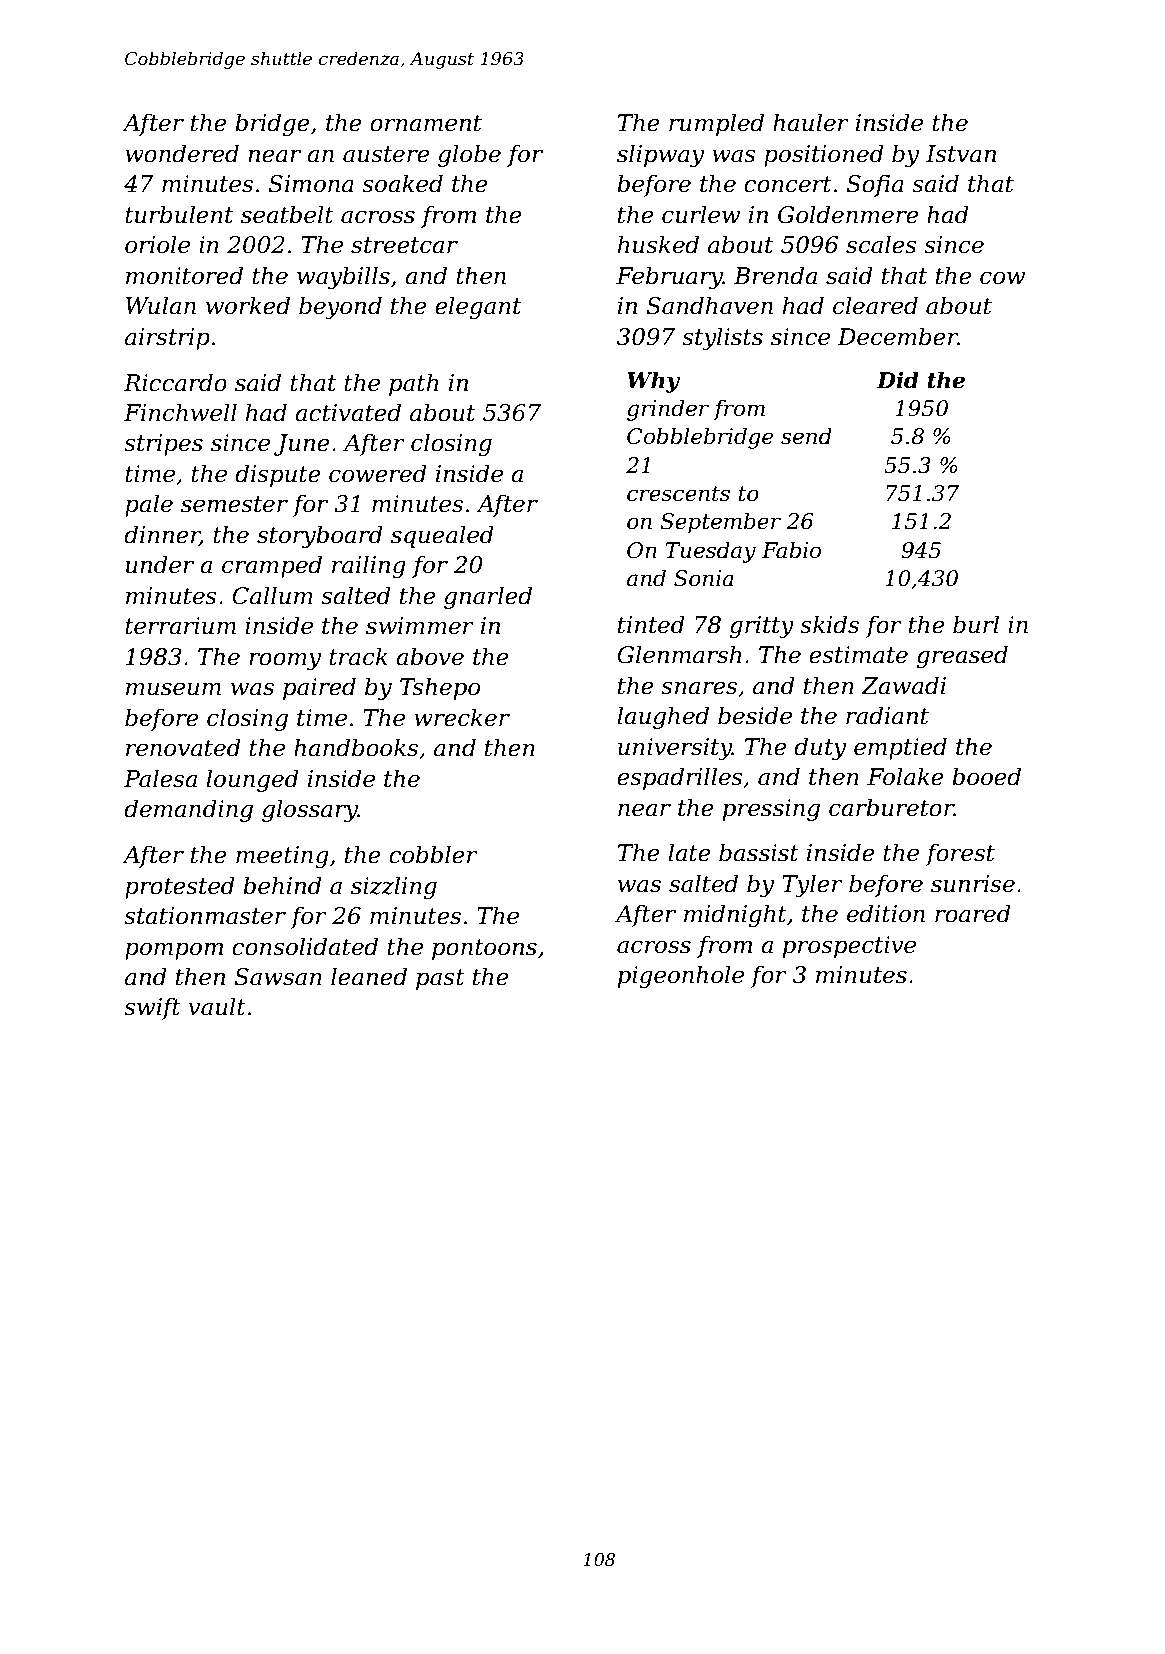  What do you see at coordinates (469, 155) in the screenshot?
I see `globe` at bounding box center [469, 155].
